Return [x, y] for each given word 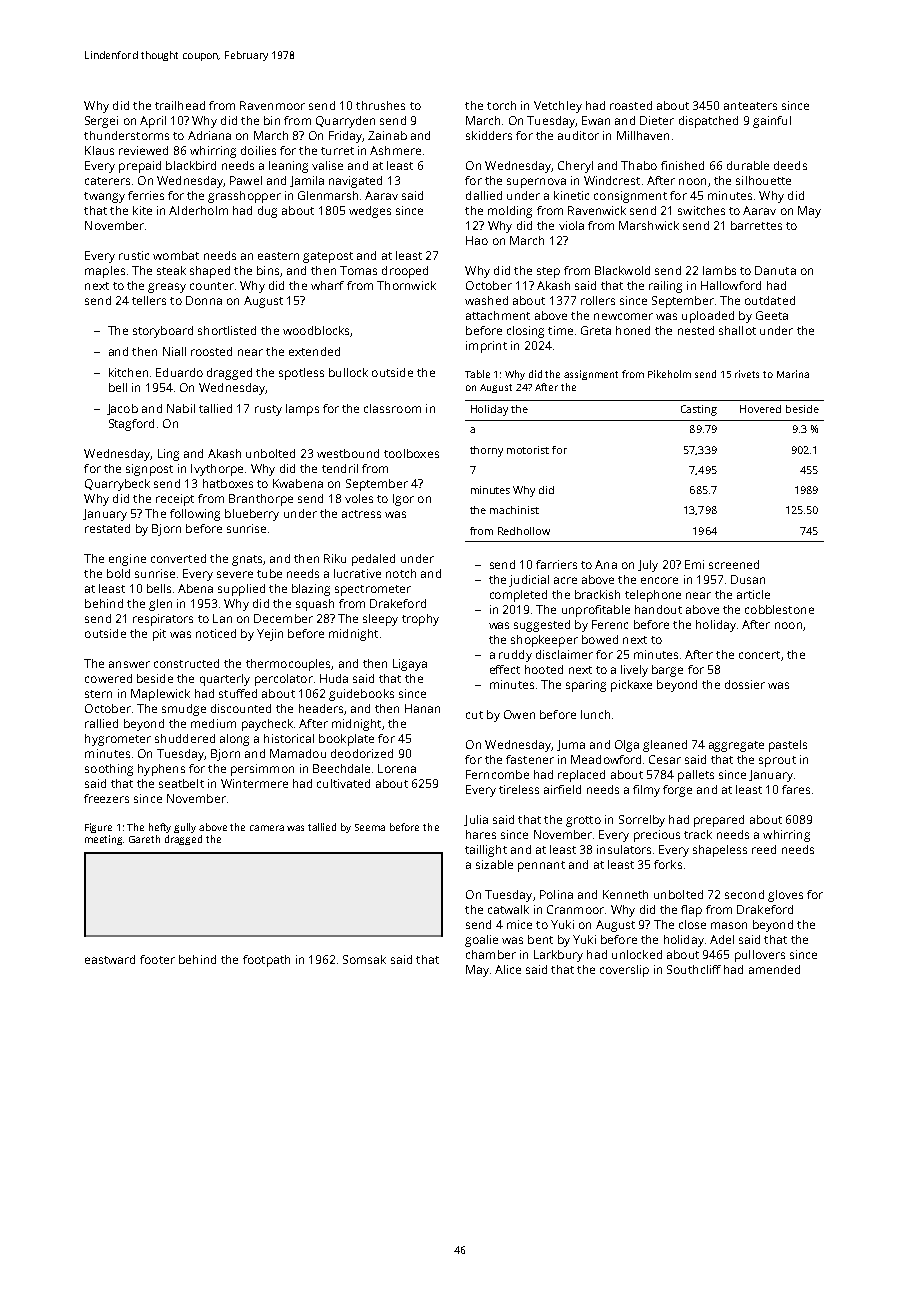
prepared [719, 821]
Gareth [144, 839]
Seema [370, 827]
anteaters [750, 106]
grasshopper [244, 197]
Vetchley [558, 107]
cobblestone [779, 609]
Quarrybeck [117, 485]
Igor [403, 500]
